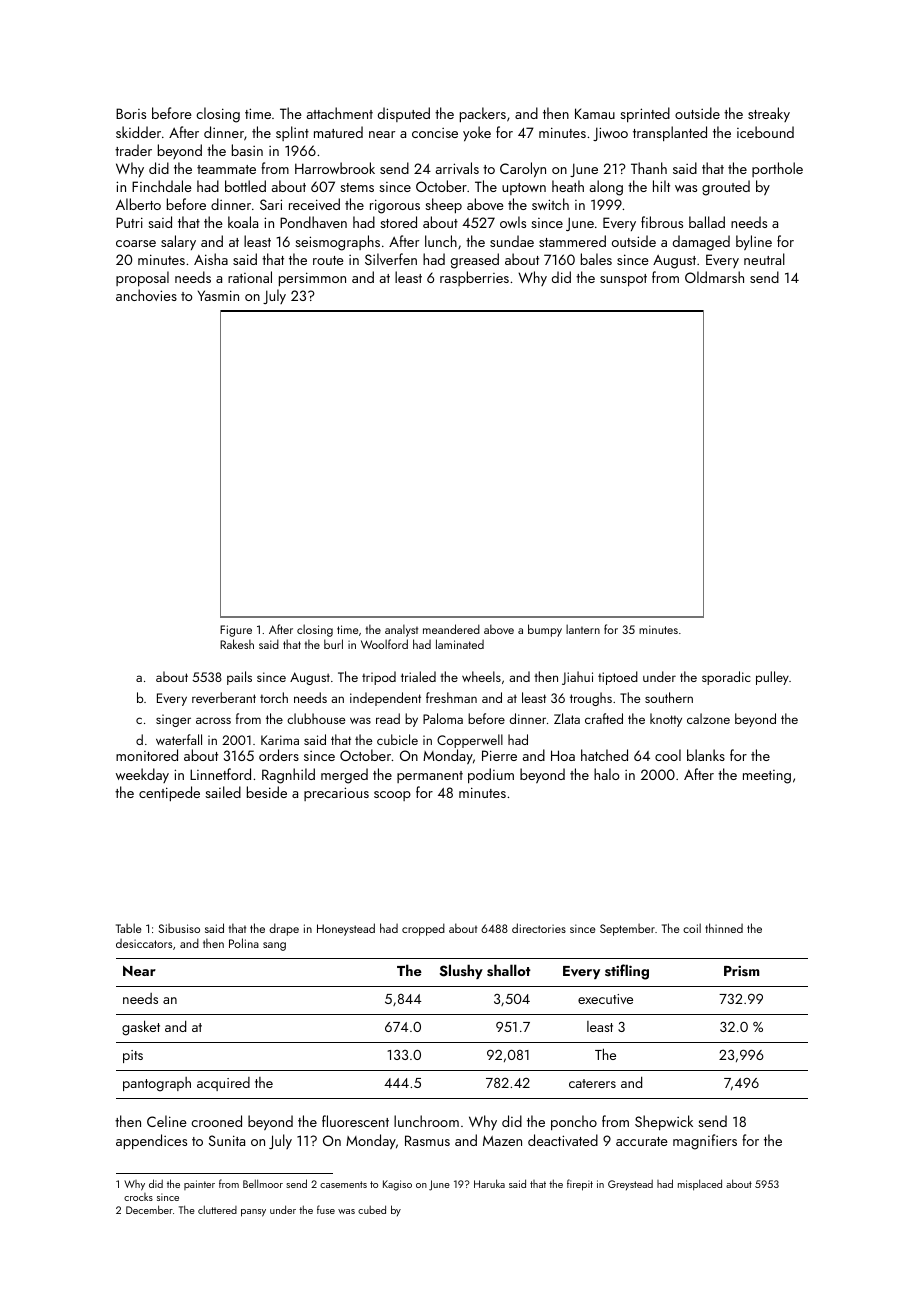 Image resolution: width=924 pixels, height=1308 pixels. I want to click on Figure, so click(236, 631).
